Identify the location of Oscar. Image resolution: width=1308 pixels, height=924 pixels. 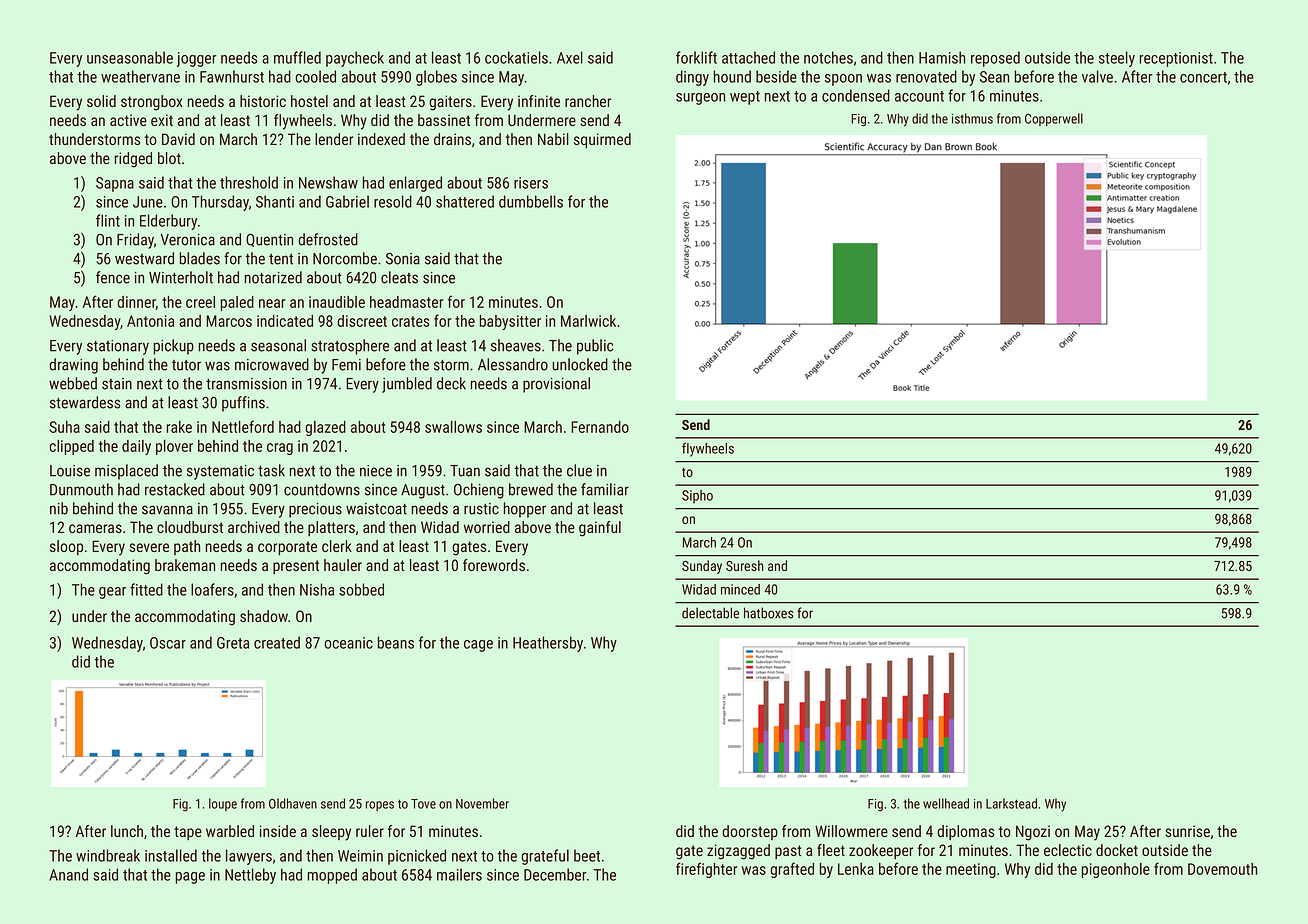
(168, 643).
